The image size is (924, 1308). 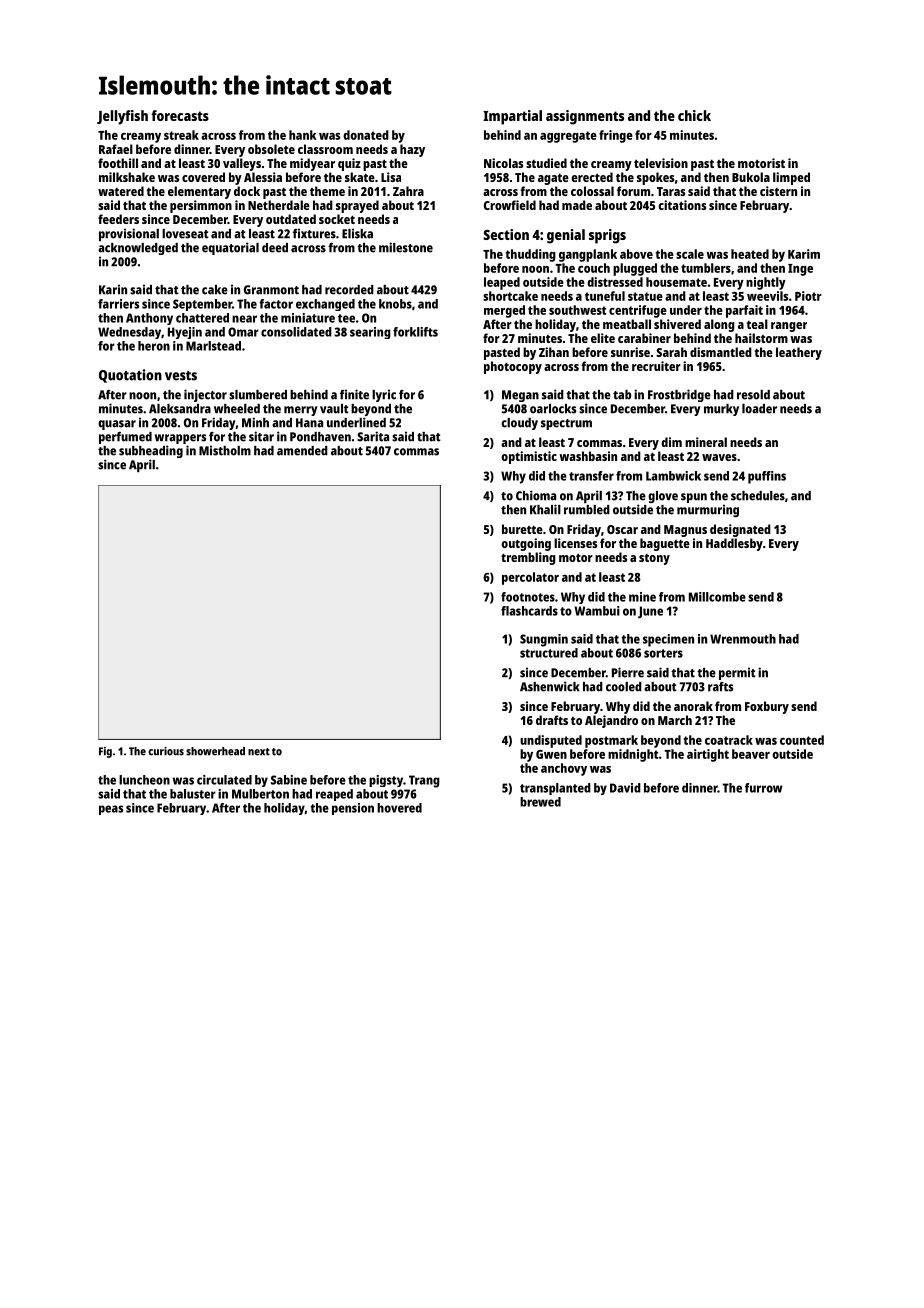 What do you see at coordinates (719, 325) in the page?
I see `along` at bounding box center [719, 325].
